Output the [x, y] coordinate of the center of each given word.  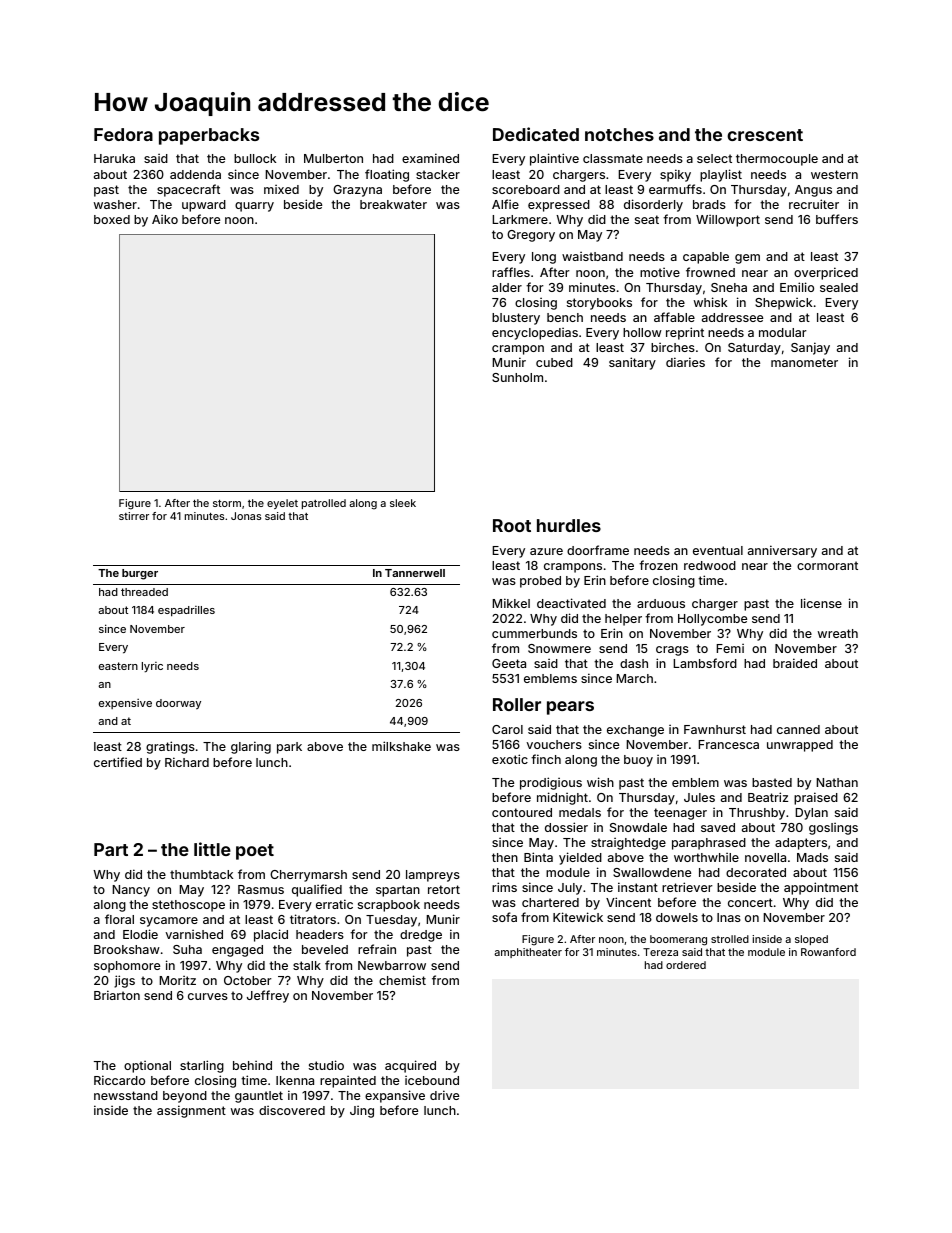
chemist [402, 980]
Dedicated [536, 134]
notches [619, 134]
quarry [254, 207]
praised [816, 798]
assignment [191, 1111]
